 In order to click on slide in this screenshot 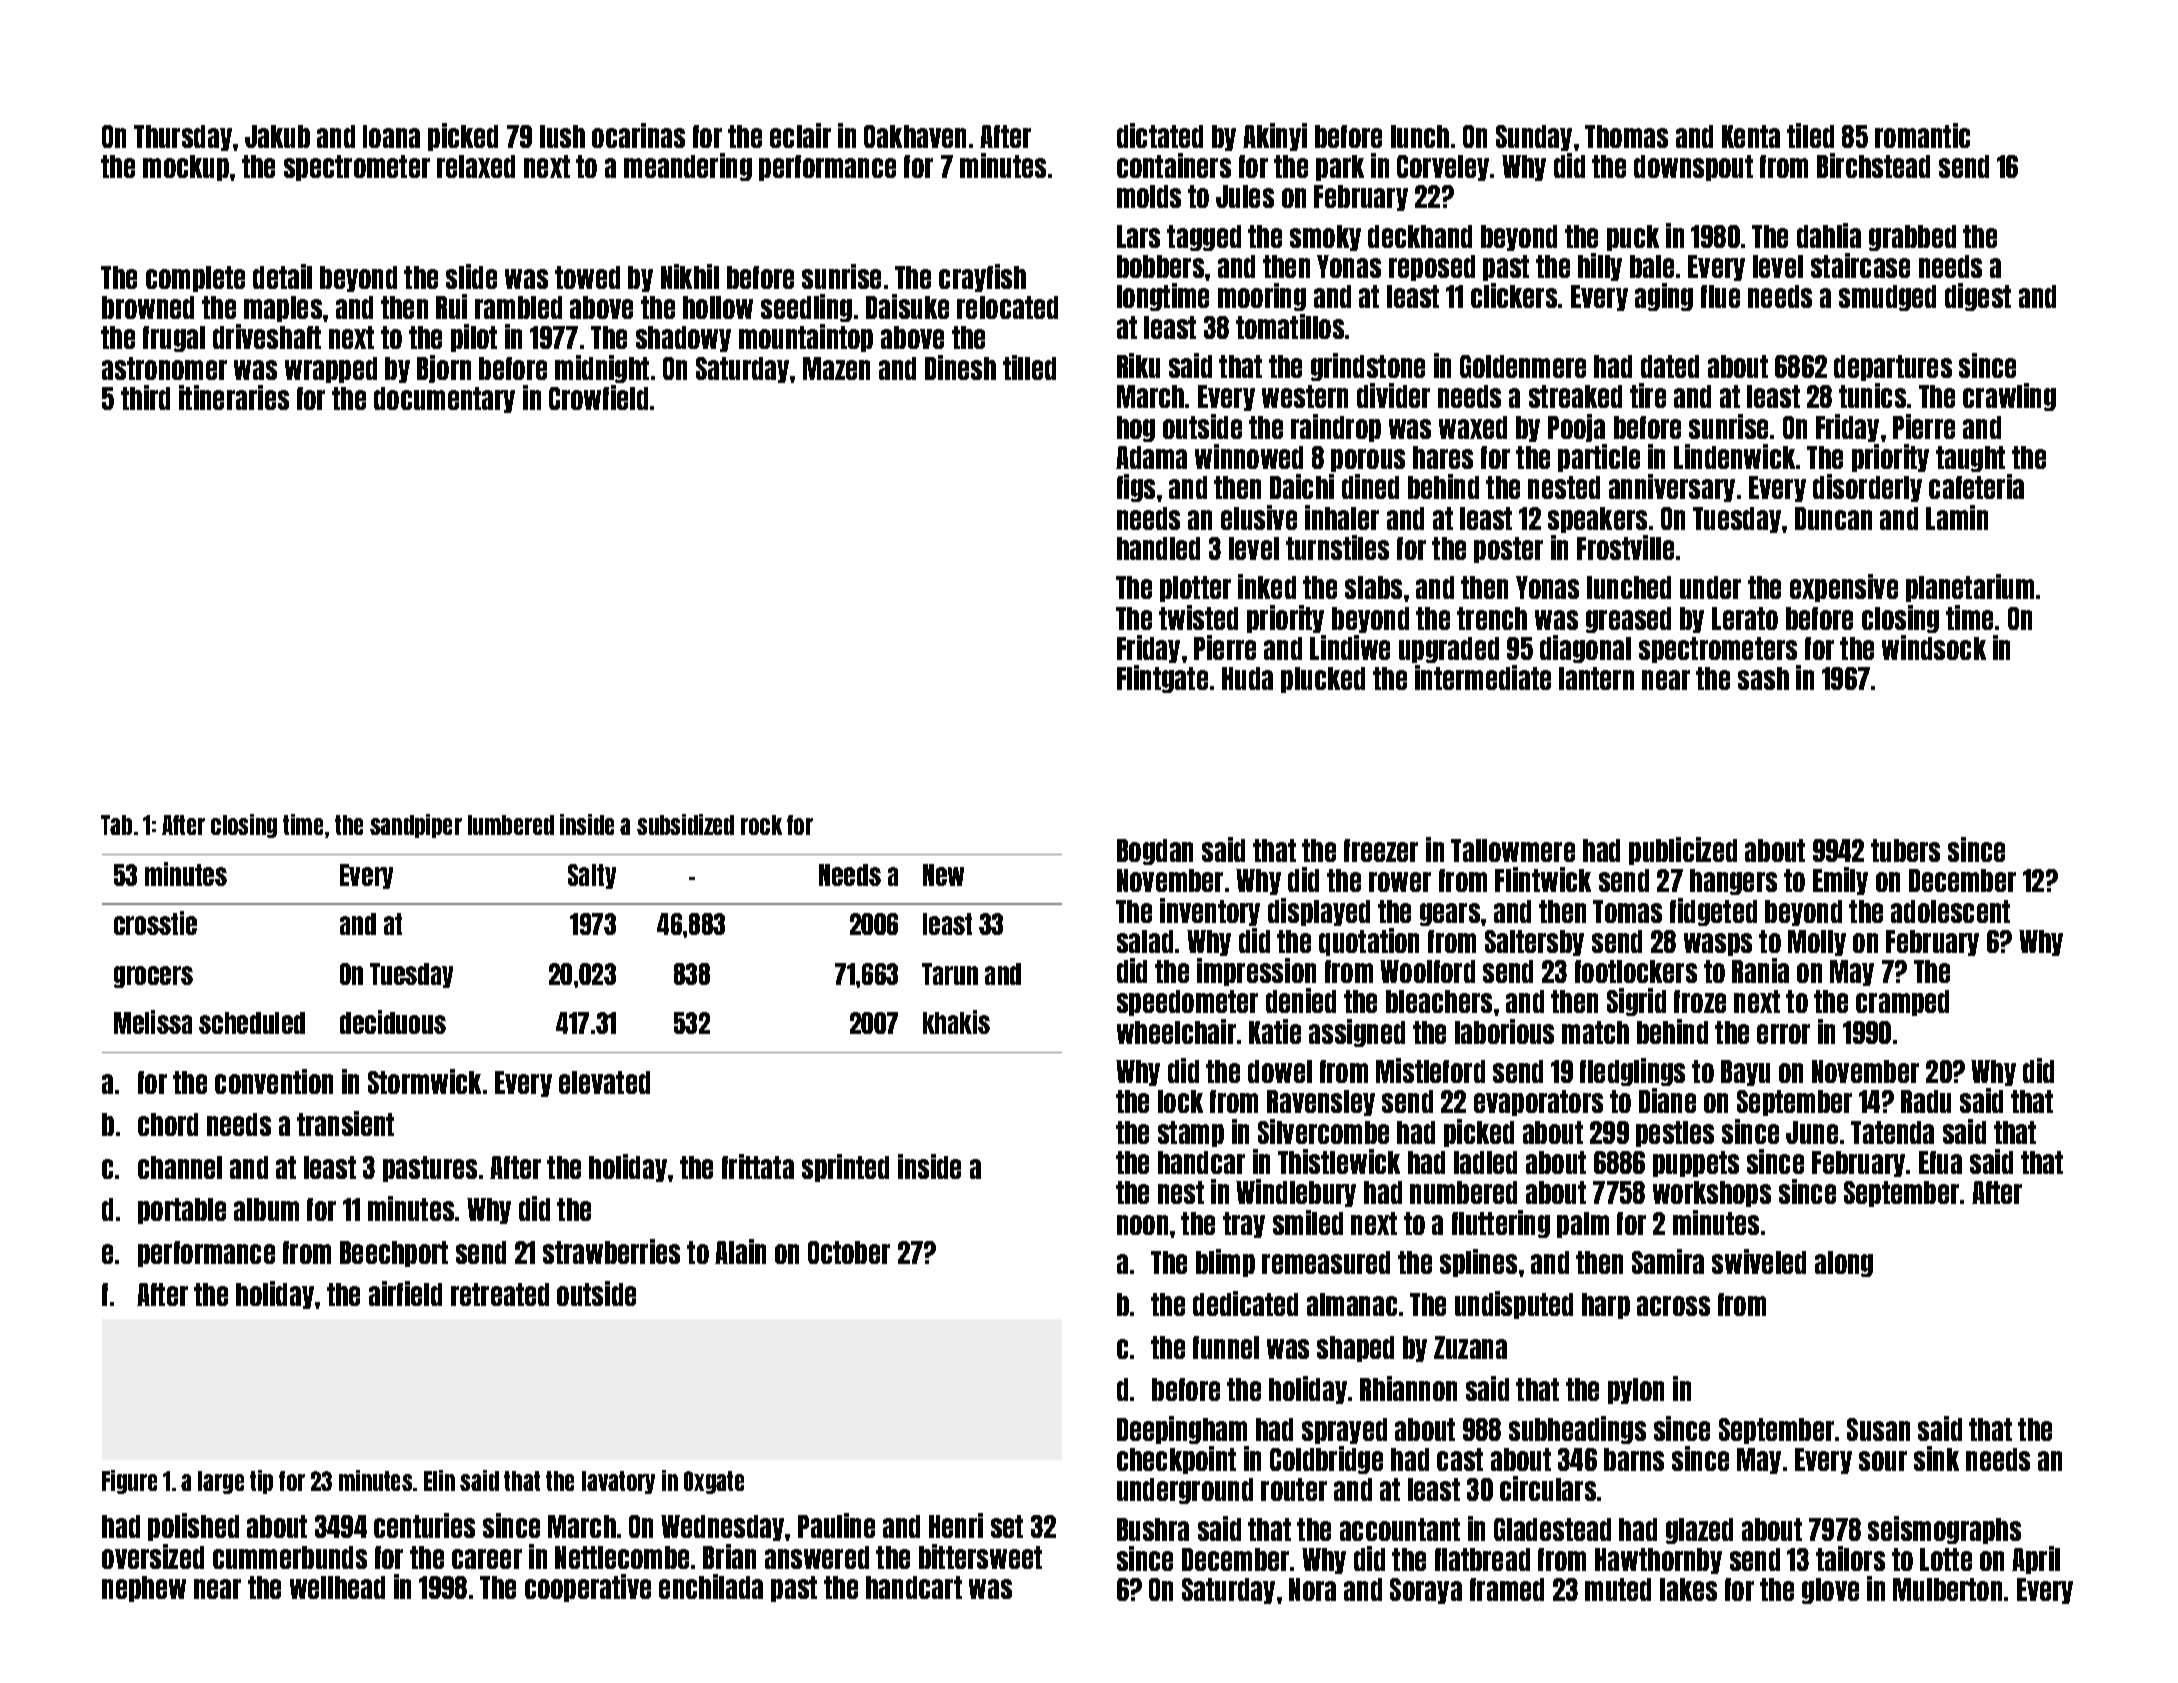, I will do `click(471, 276)`.
